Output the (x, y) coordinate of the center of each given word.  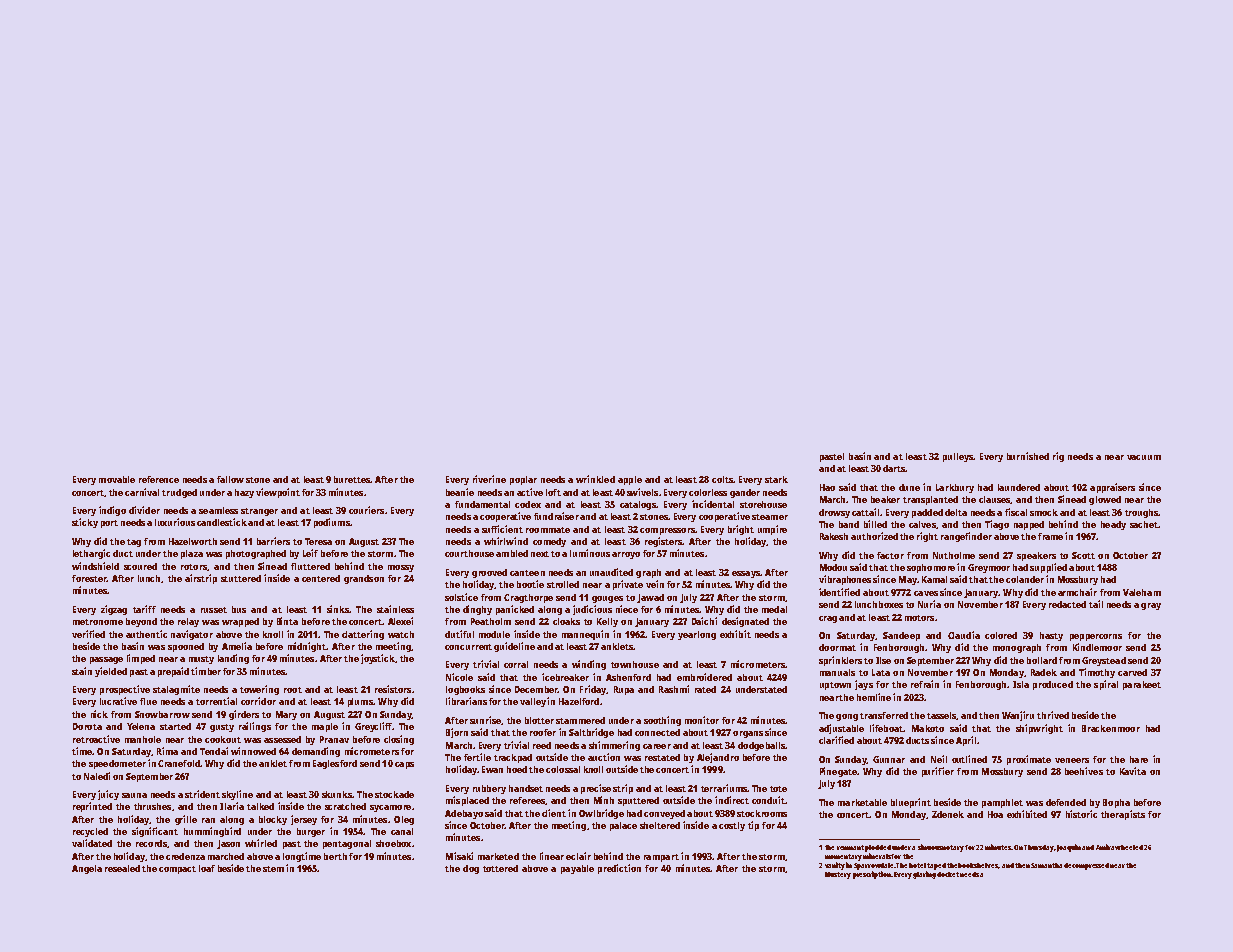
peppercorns (1096, 637)
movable (117, 479)
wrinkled (595, 479)
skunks (337, 794)
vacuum (1144, 457)
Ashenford (628, 677)
